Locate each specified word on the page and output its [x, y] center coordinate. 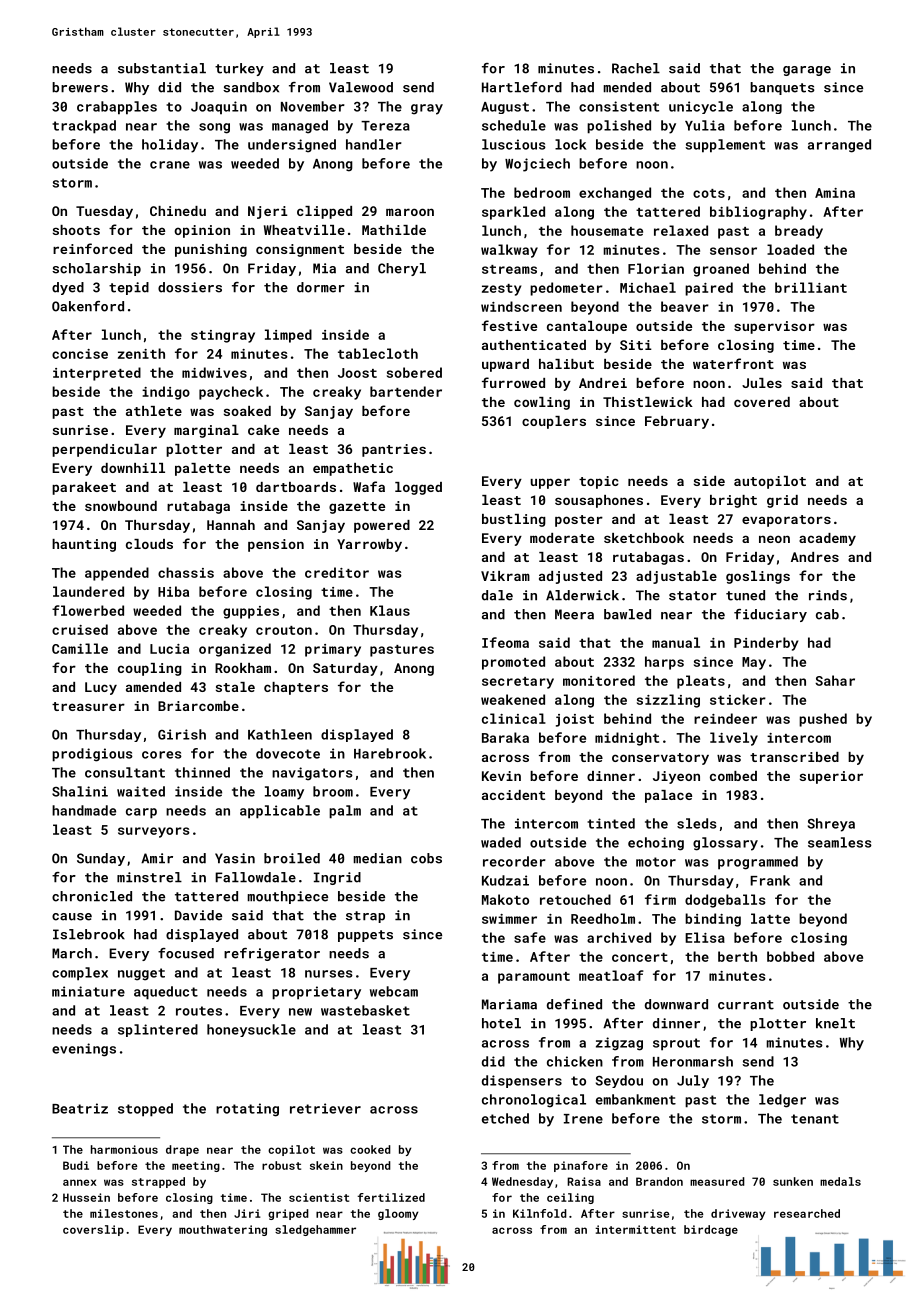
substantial [162, 68]
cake [263, 430]
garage [807, 71]
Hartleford [522, 87]
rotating [247, 1110]
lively [734, 739]
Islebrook [89, 934]
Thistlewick [648, 402]
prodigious [92, 755]
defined [574, 1004]
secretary [518, 683]
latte [770, 918]
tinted [611, 823]
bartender [406, 391]
